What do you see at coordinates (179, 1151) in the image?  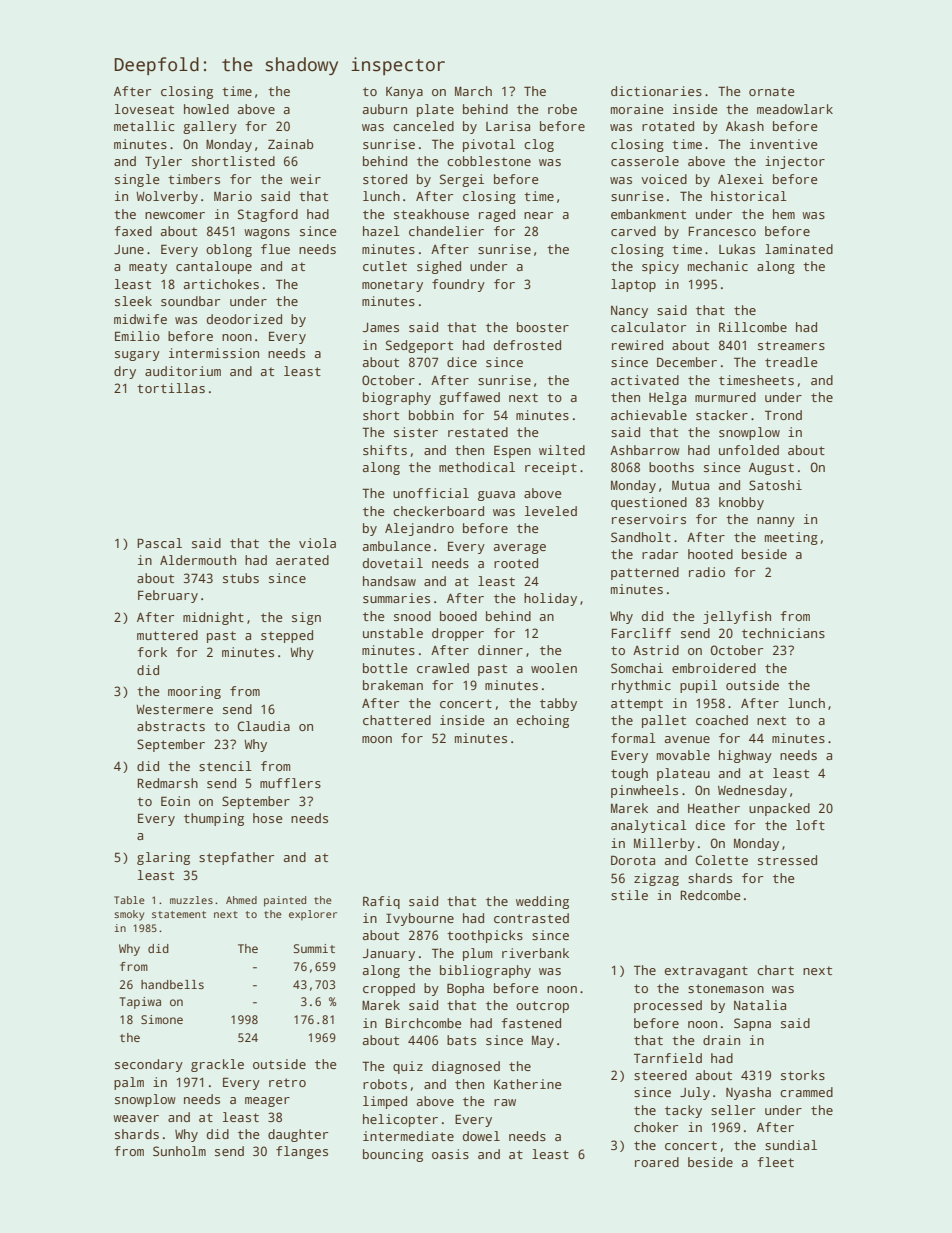 I see `Sunholm` at bounding box center [179, 1151].
